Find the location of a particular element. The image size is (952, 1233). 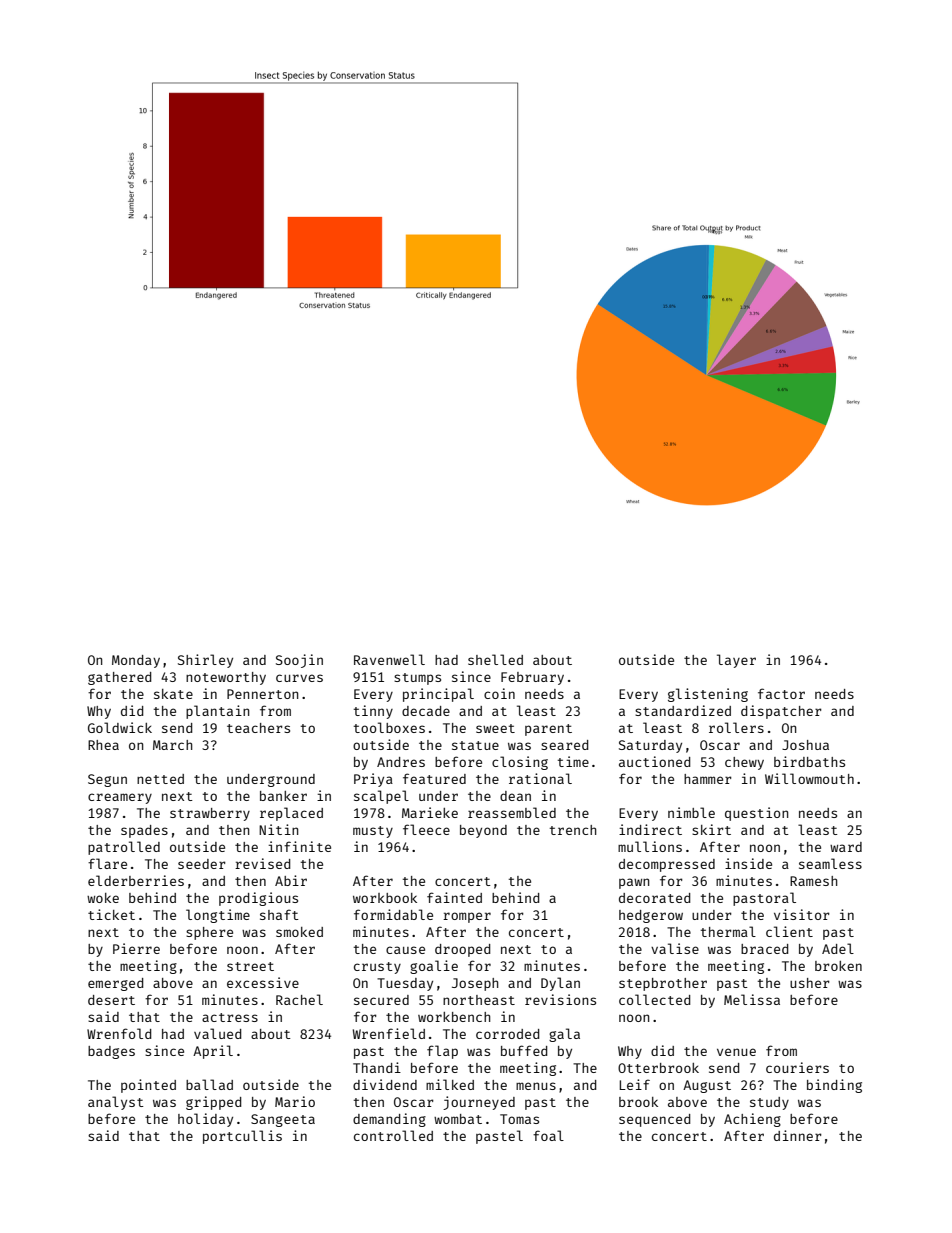

shelled is located at coordinates (495, 659).
